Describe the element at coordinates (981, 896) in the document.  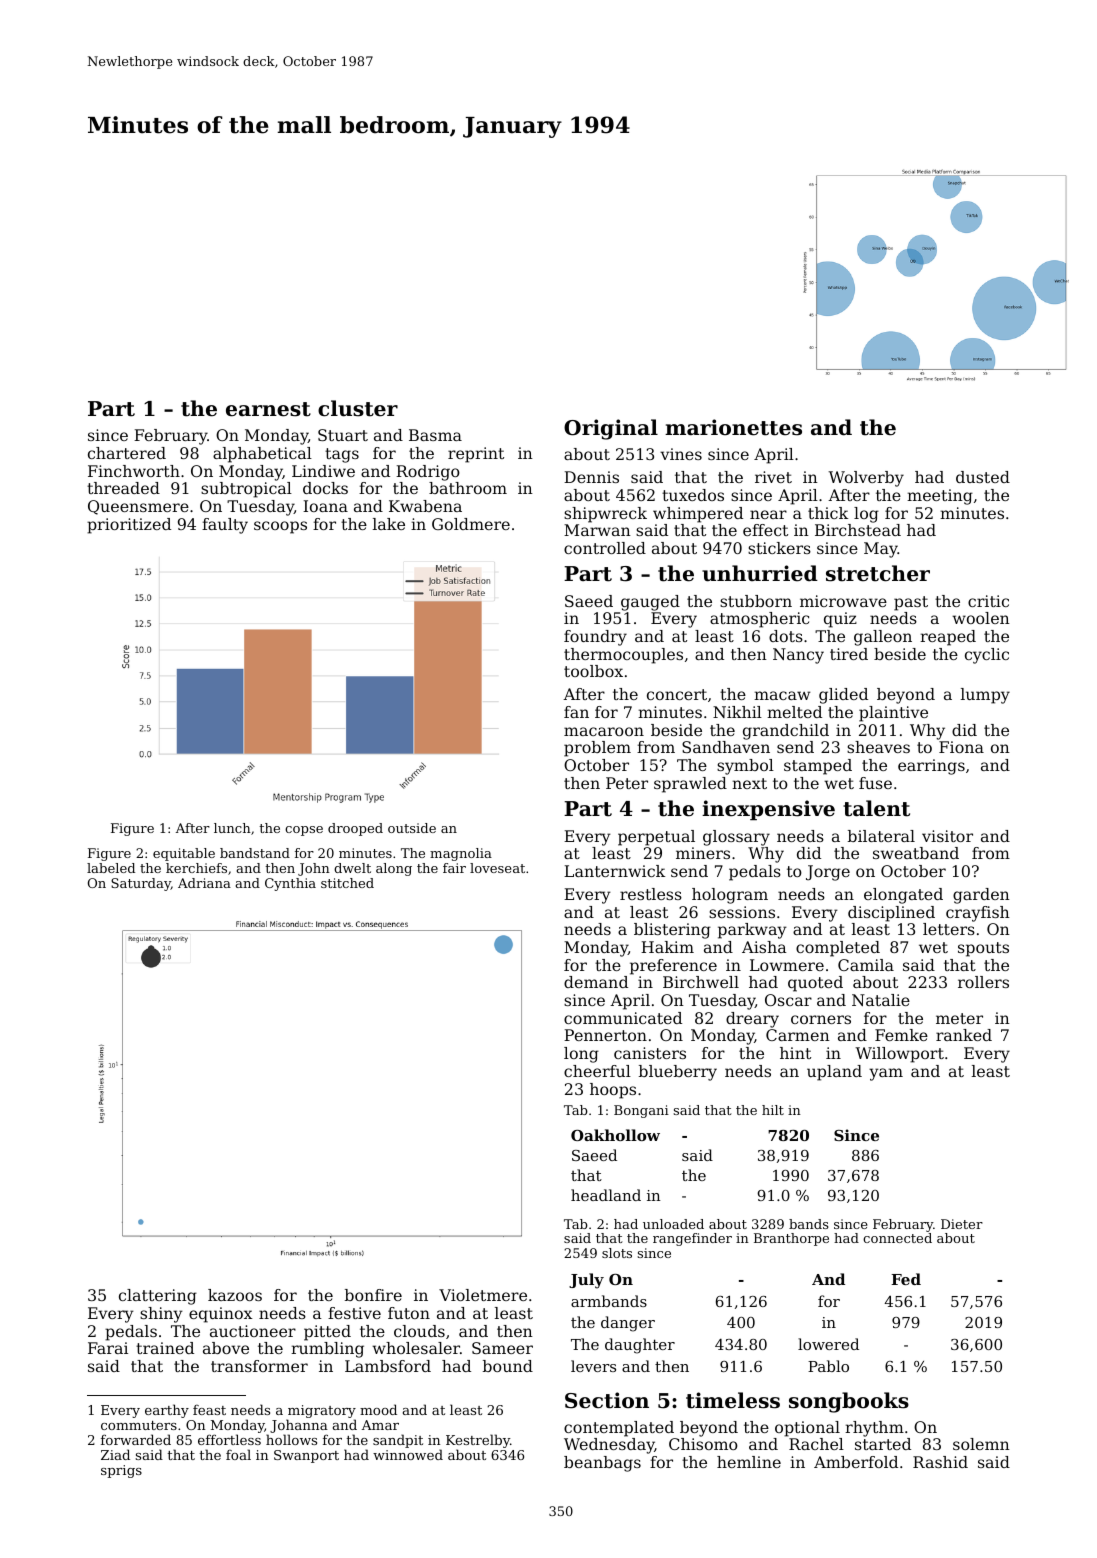
I see `garden` at that location.
